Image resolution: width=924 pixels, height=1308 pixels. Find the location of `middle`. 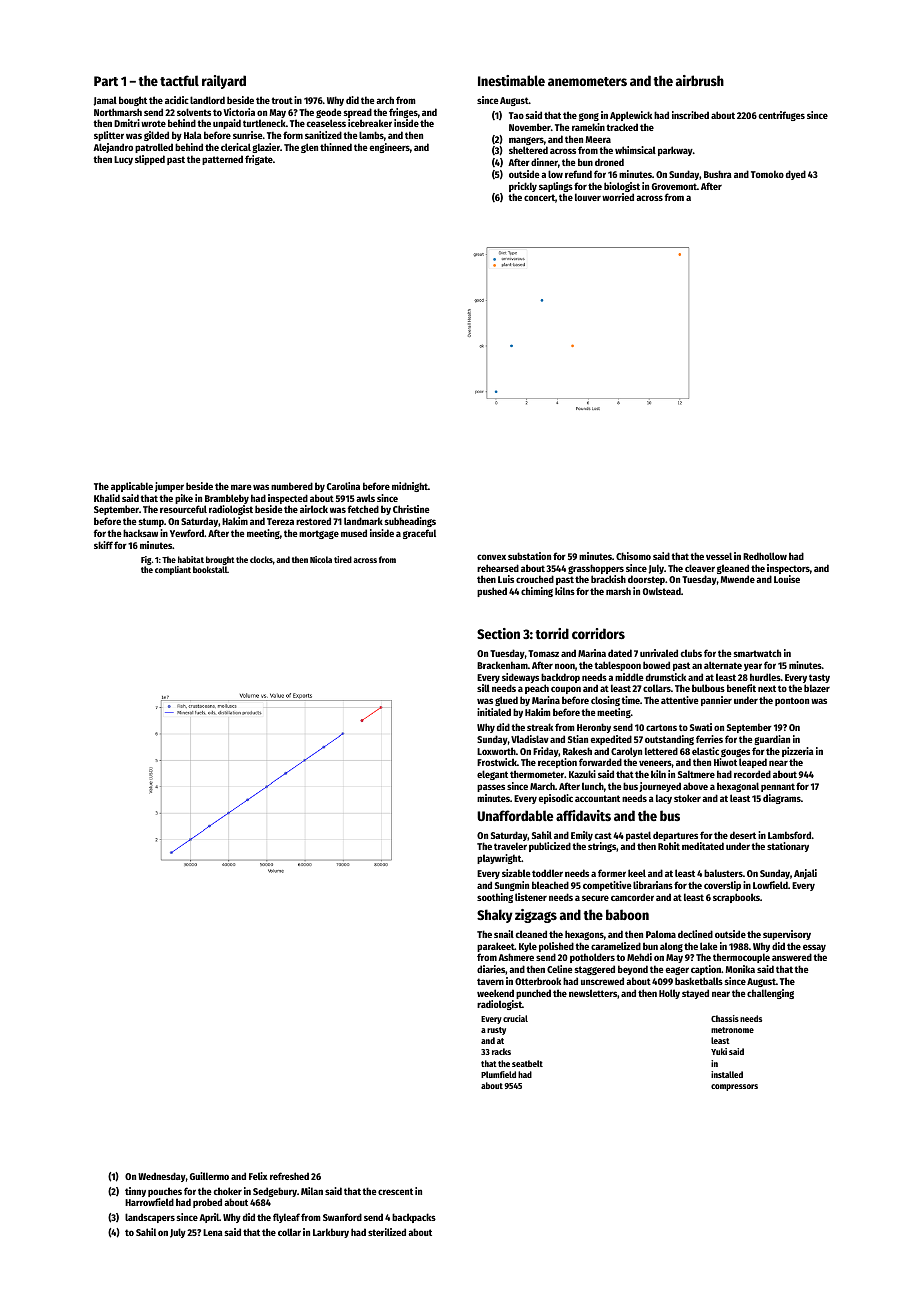

middle is located at coordinates (629, 677).
